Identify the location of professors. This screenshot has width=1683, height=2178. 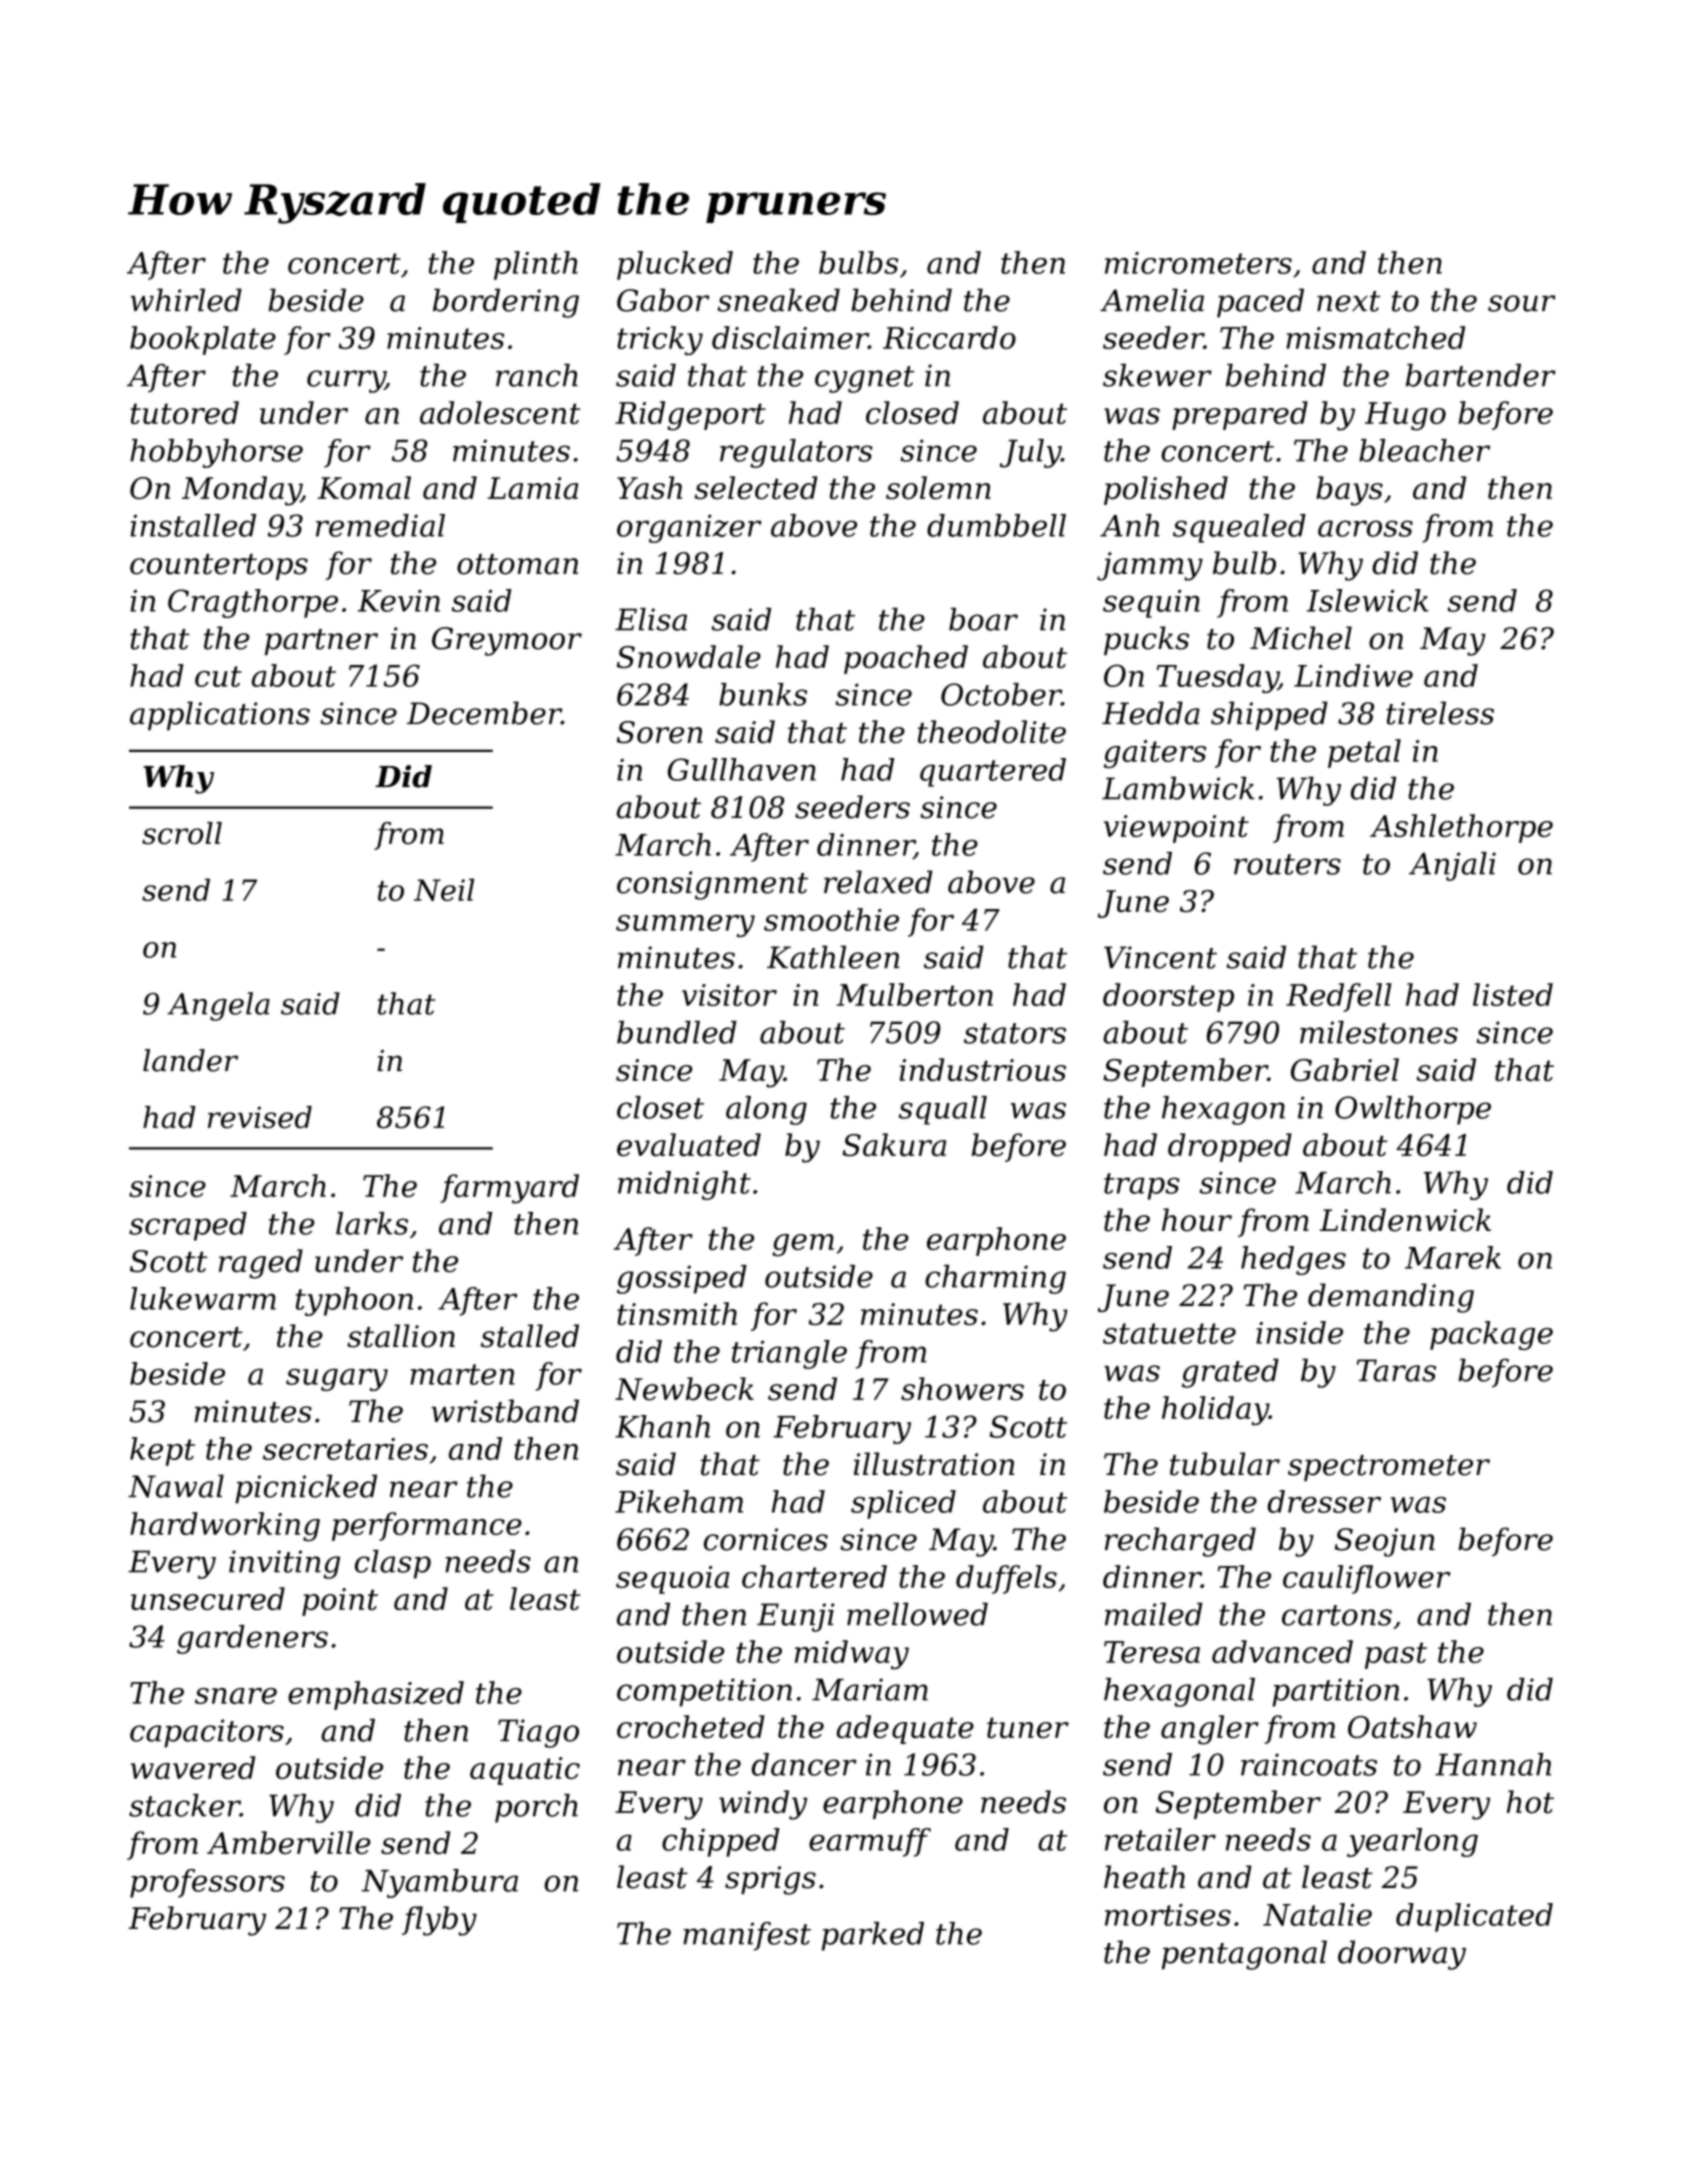
(207, 1883).
